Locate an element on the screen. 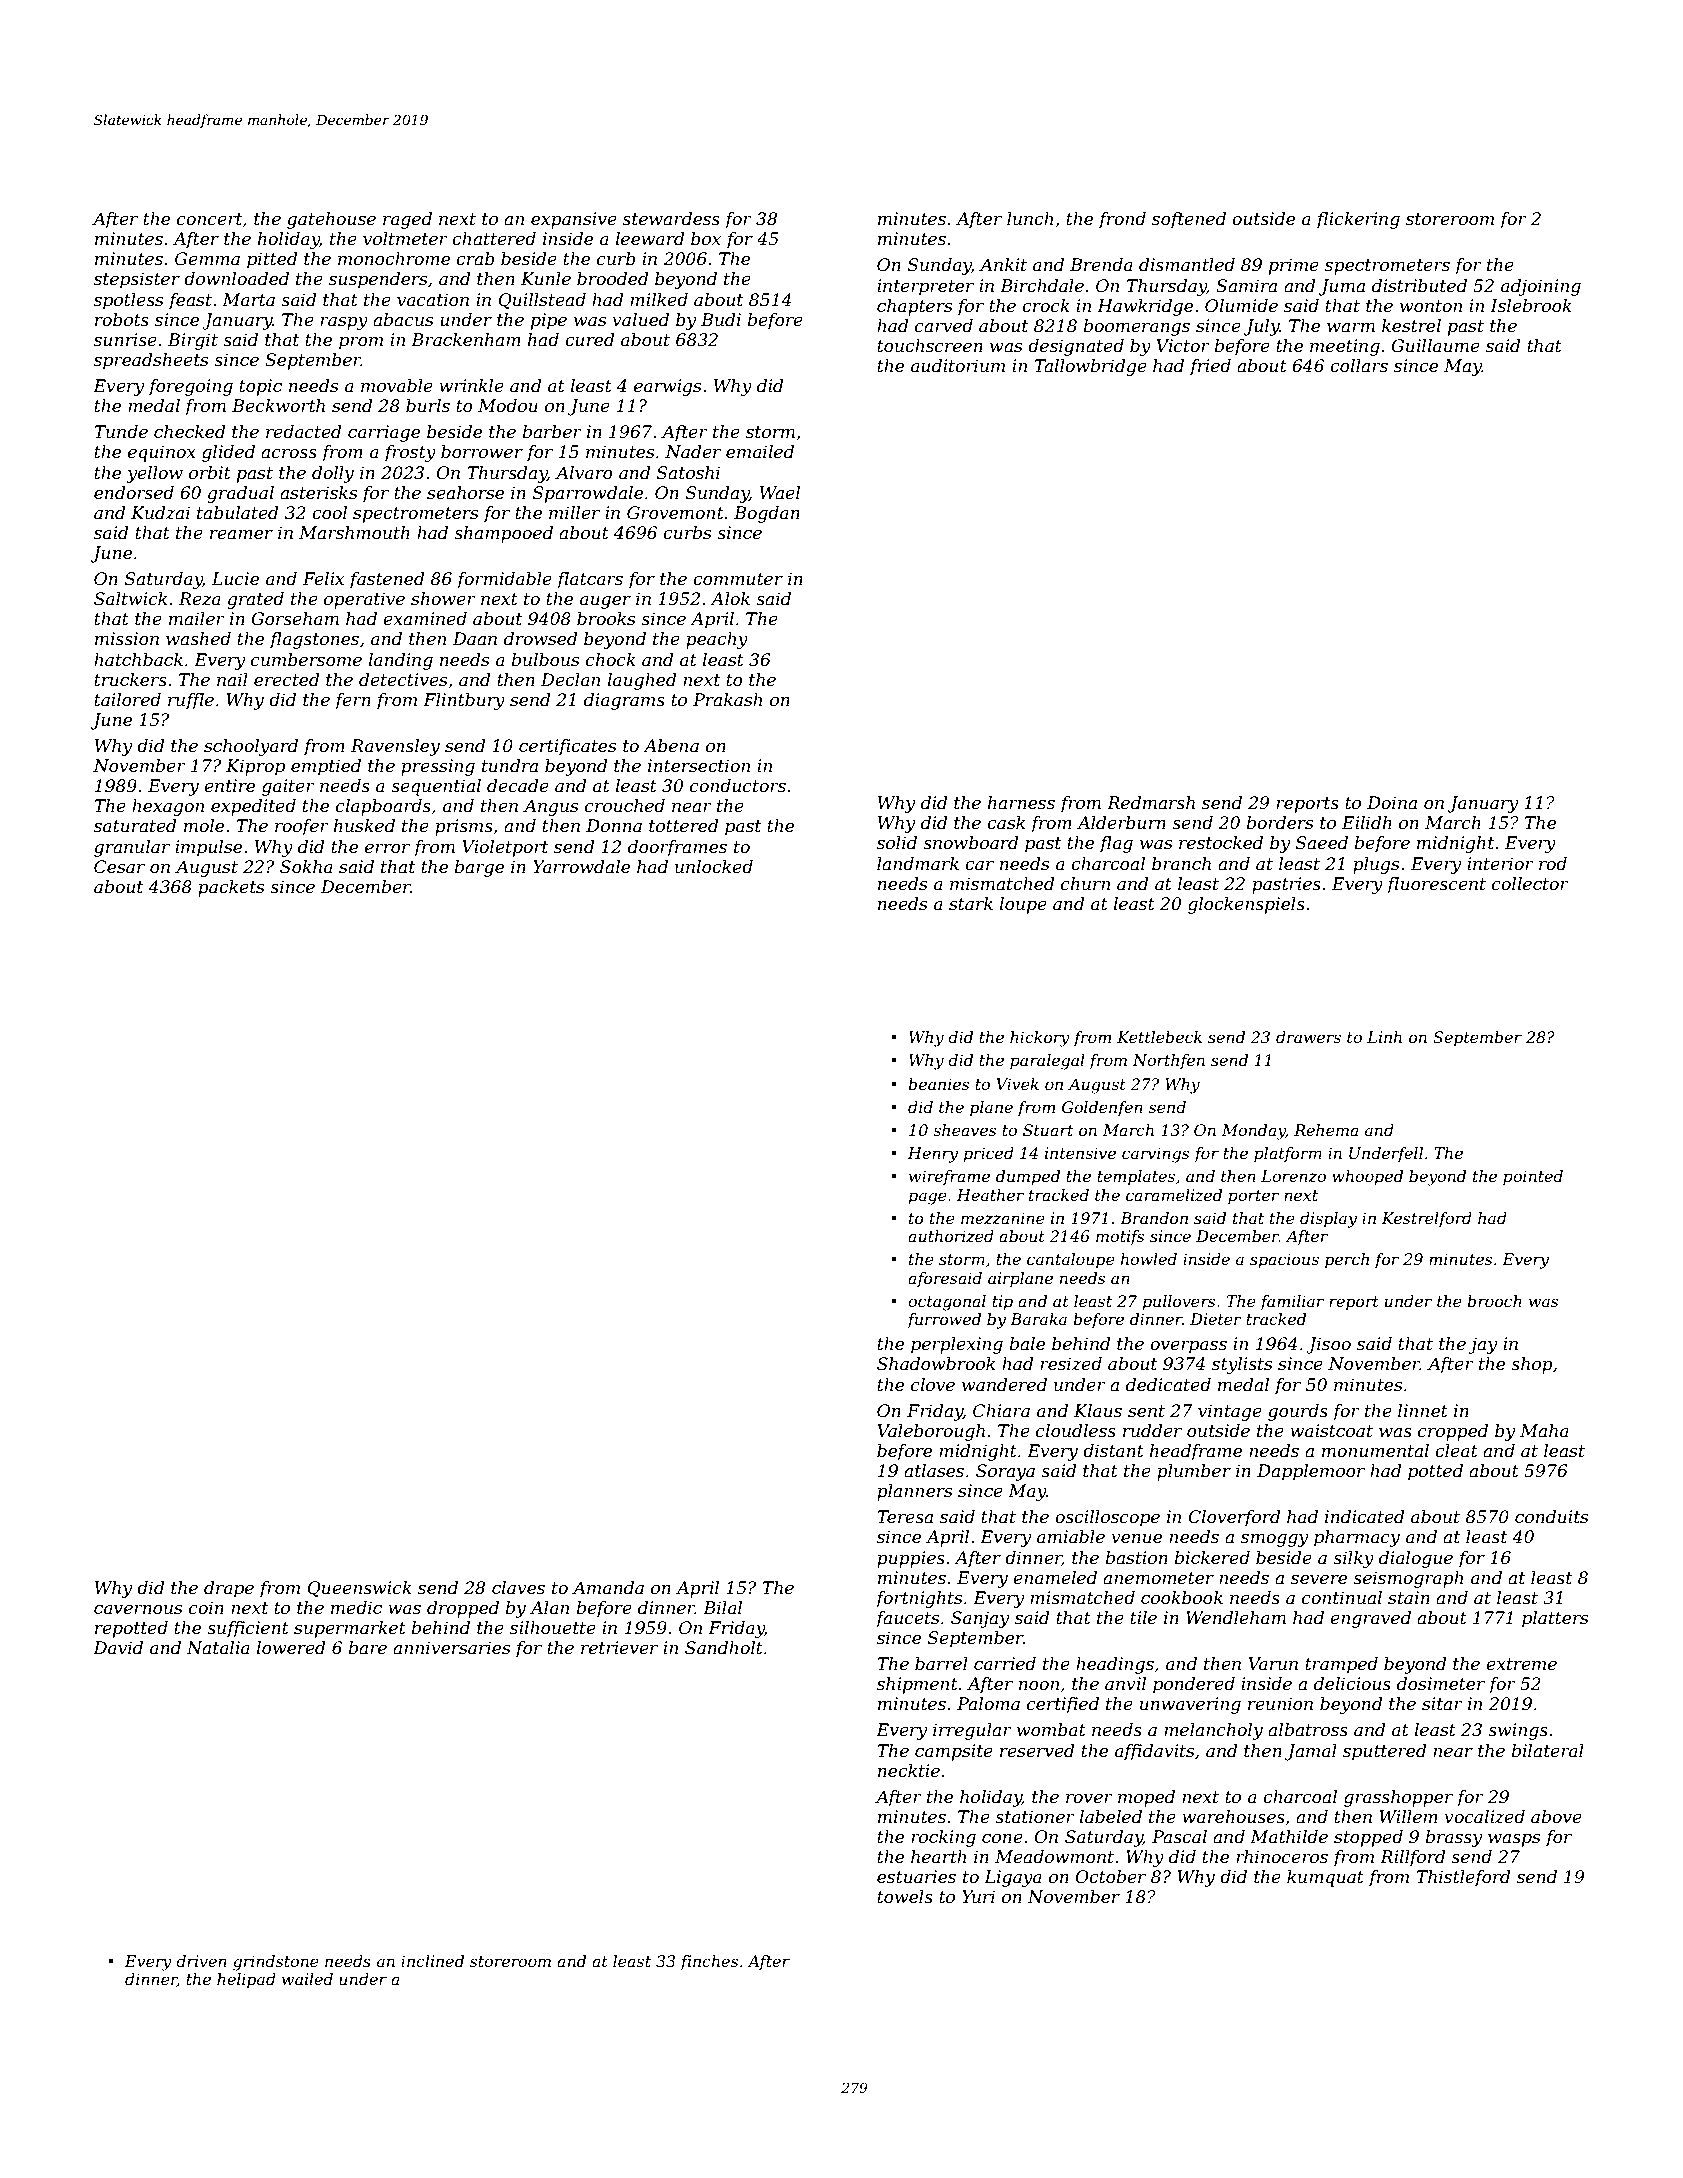 This screenshot has width=1683, height=2178. expansive is located at coordinates (574, 220).
